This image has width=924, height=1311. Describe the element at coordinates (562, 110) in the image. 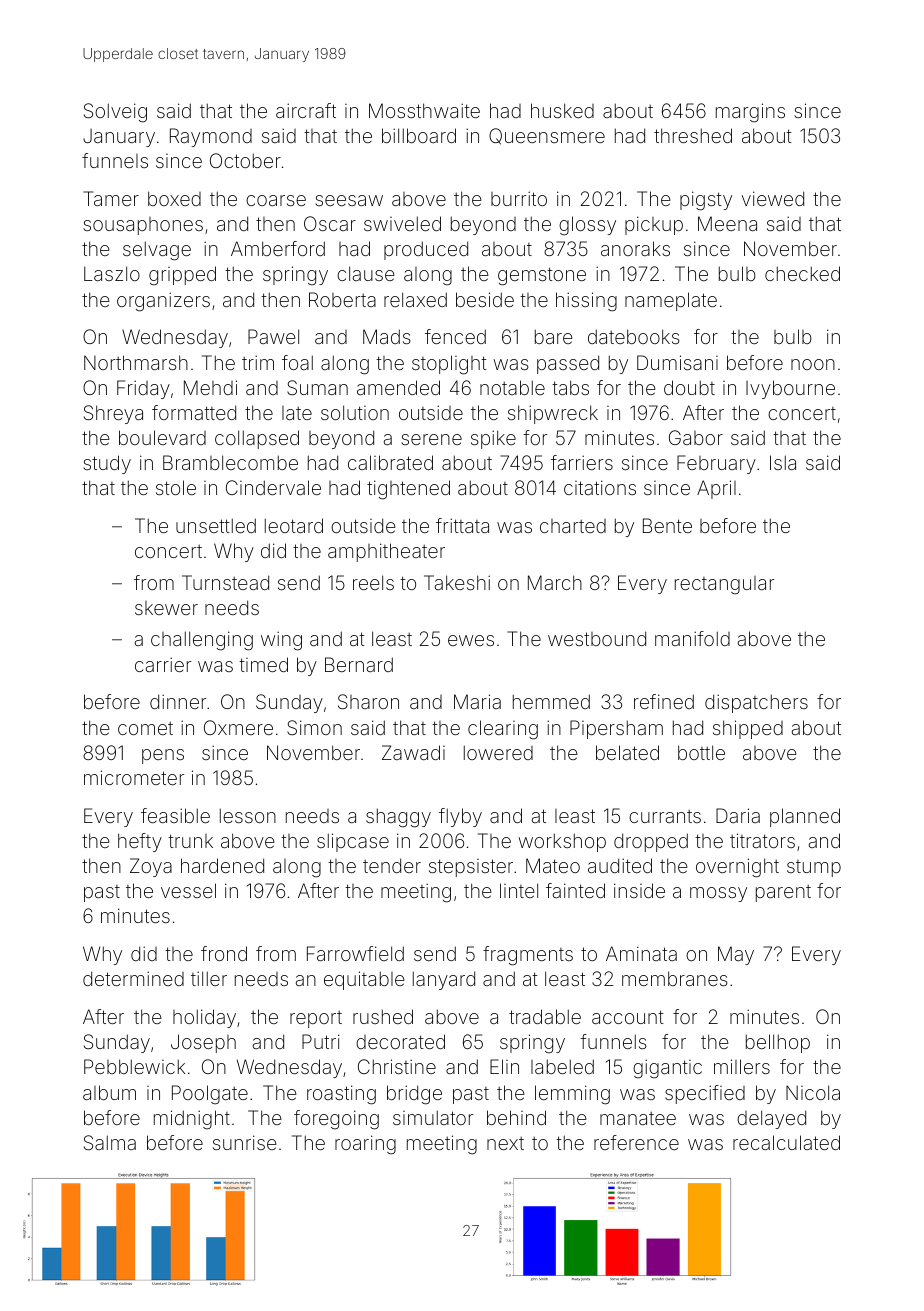

I see `husked` at that location.
